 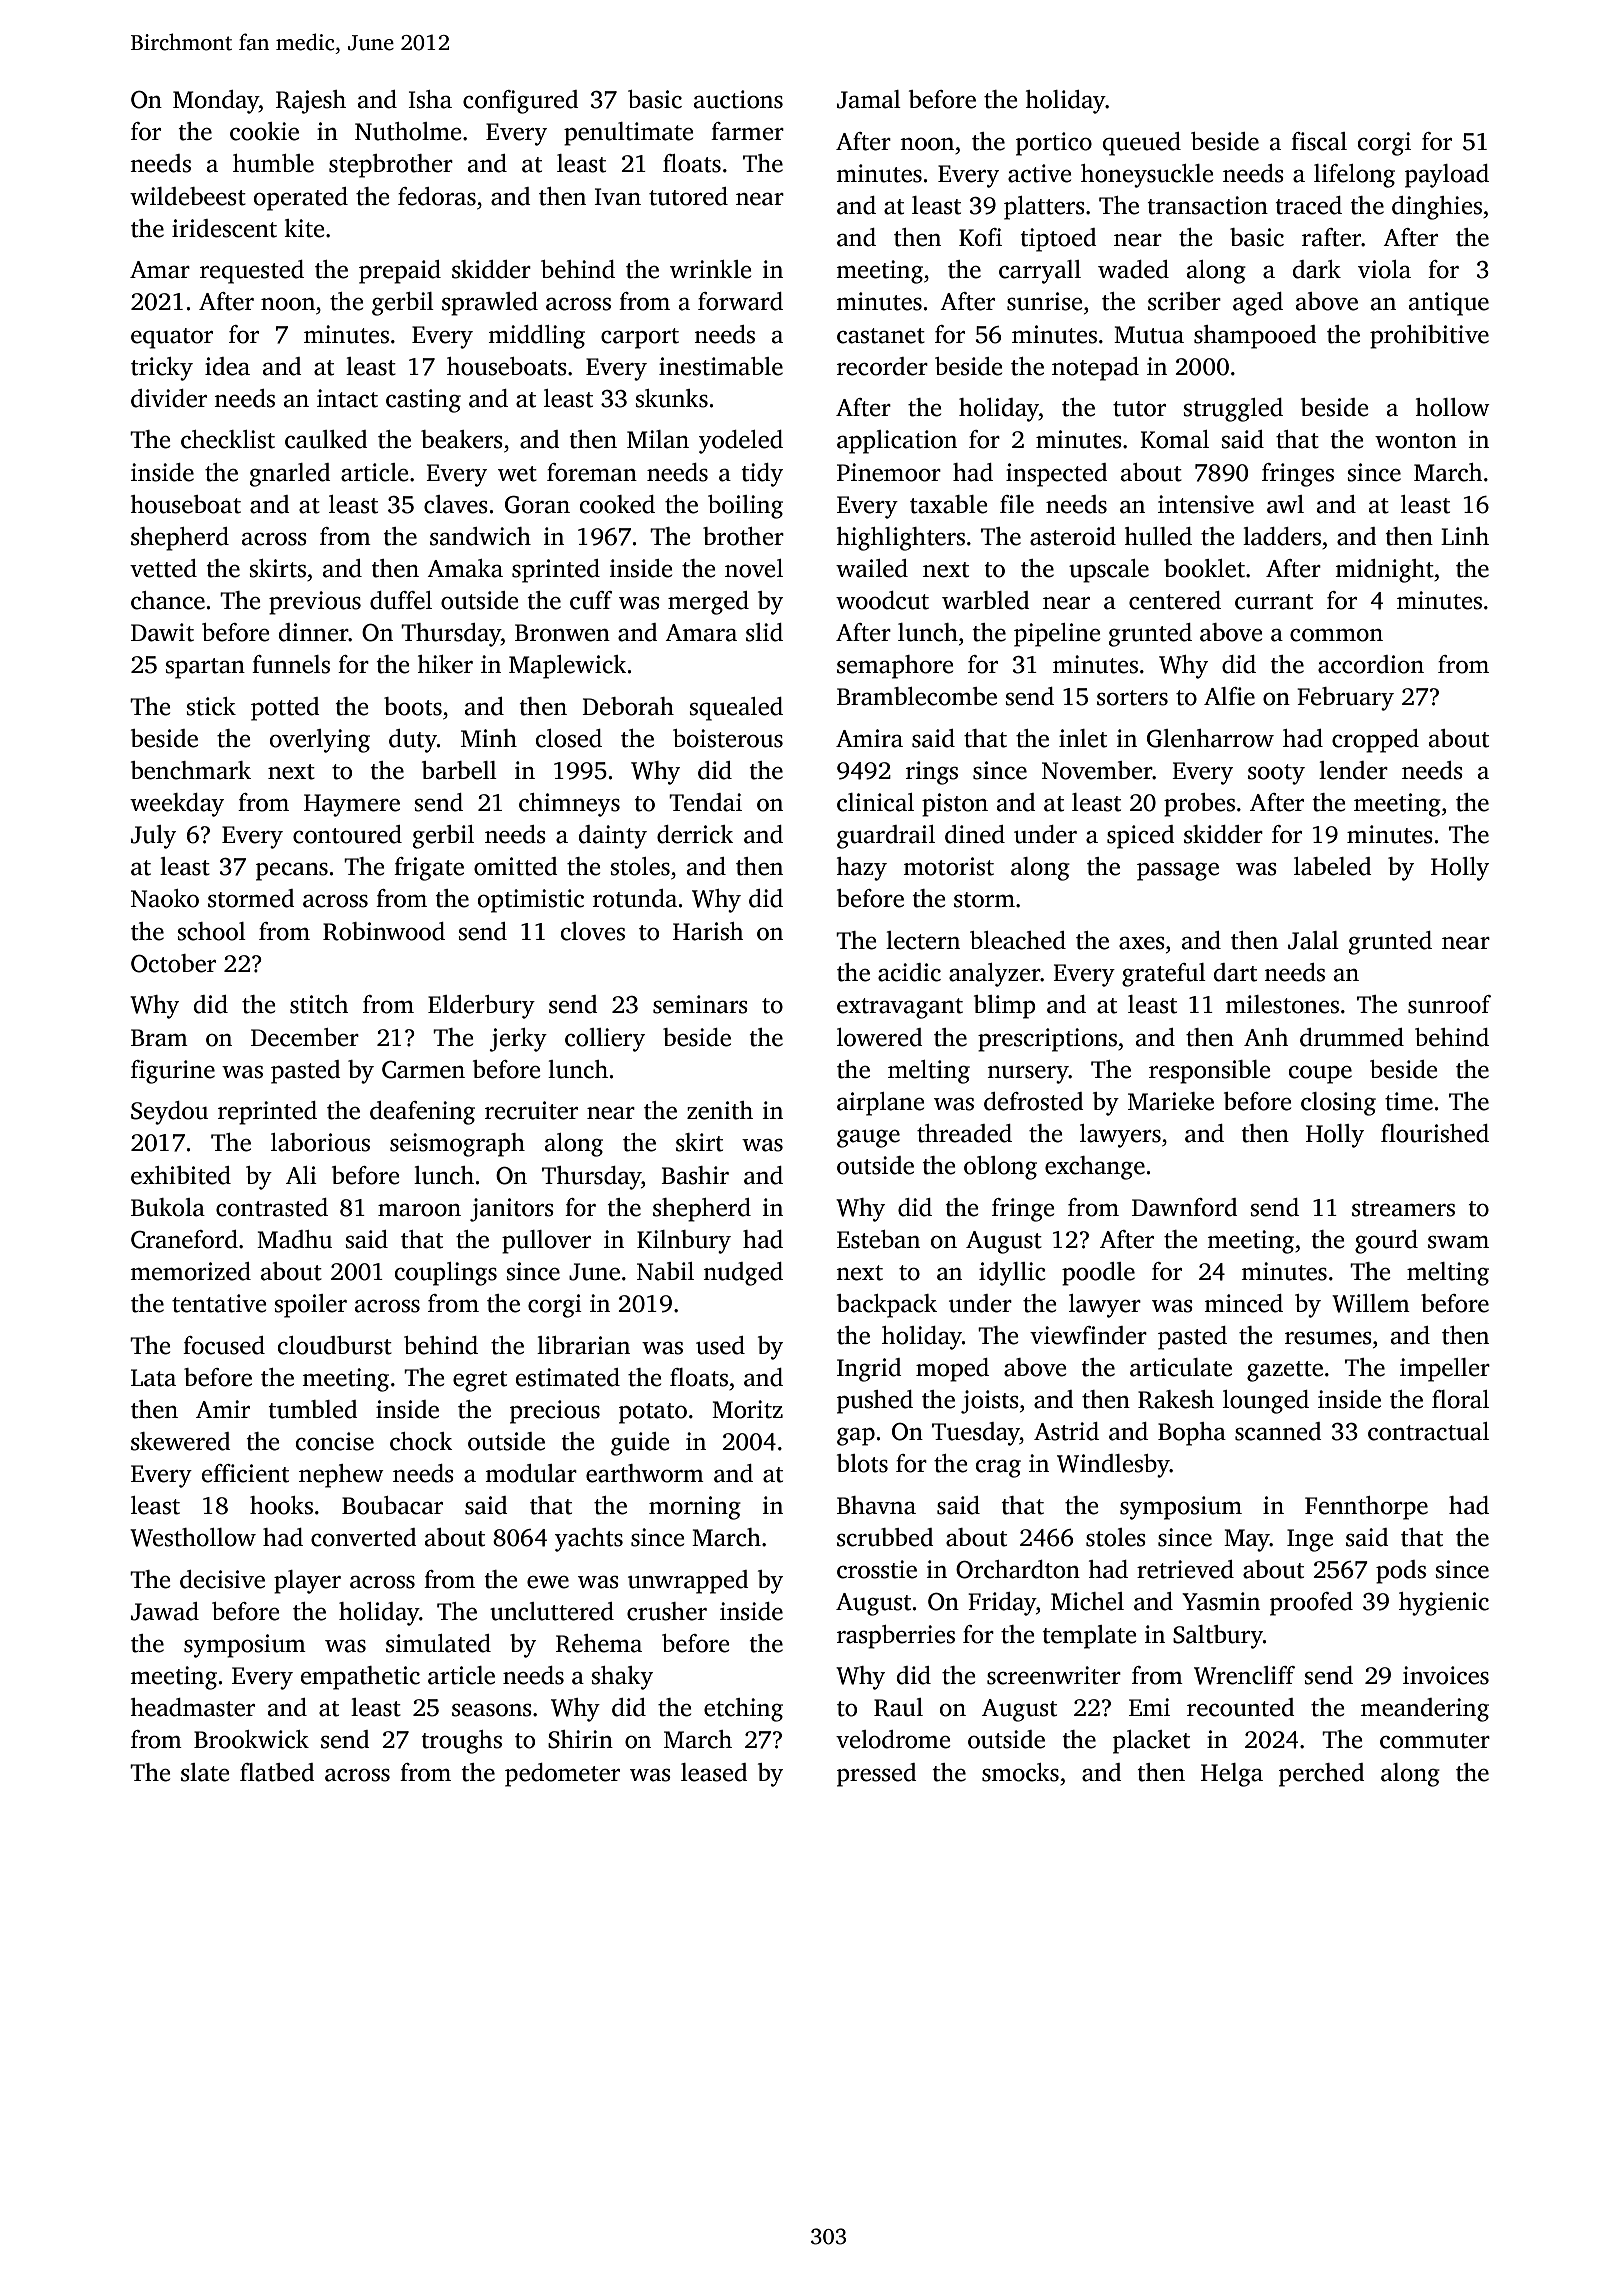 I want to click on tumbled, so click(x=313, y=1409).
